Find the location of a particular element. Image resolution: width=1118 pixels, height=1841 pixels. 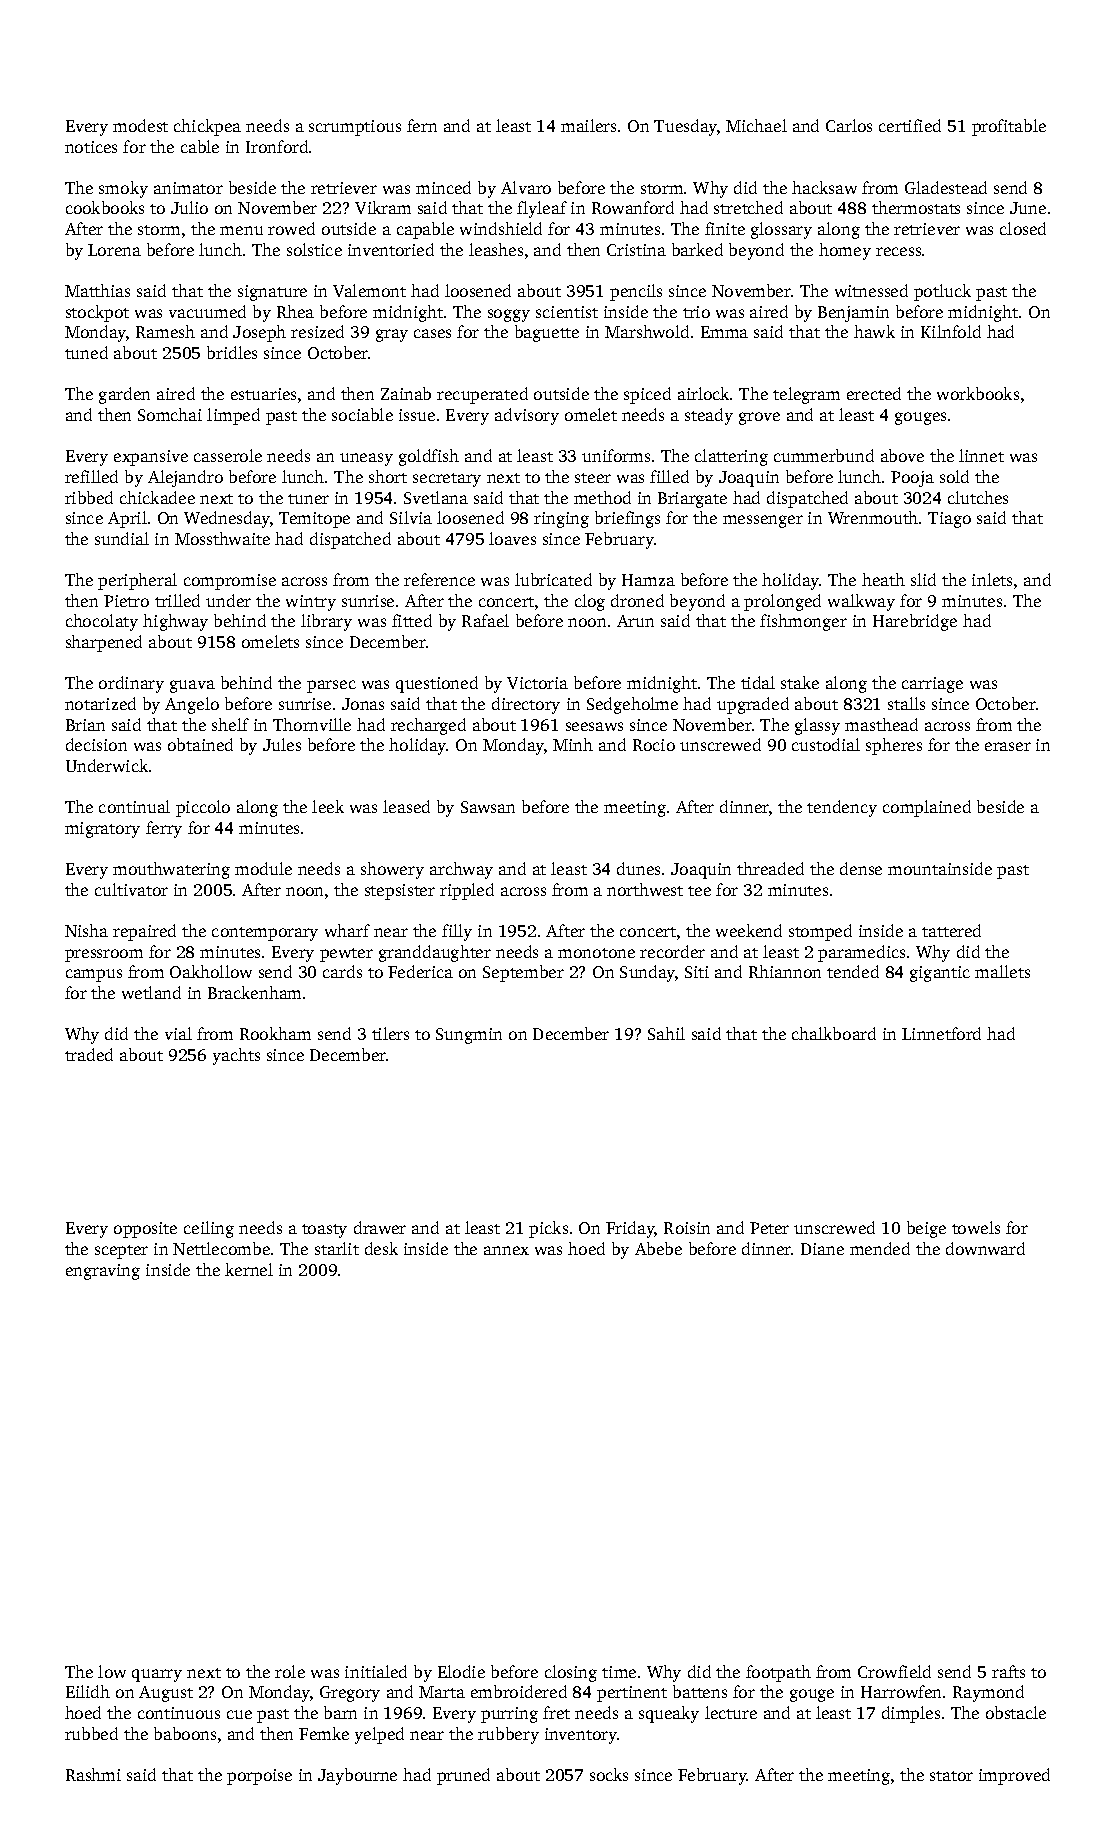

leek is located at coordinates (328, 806).
